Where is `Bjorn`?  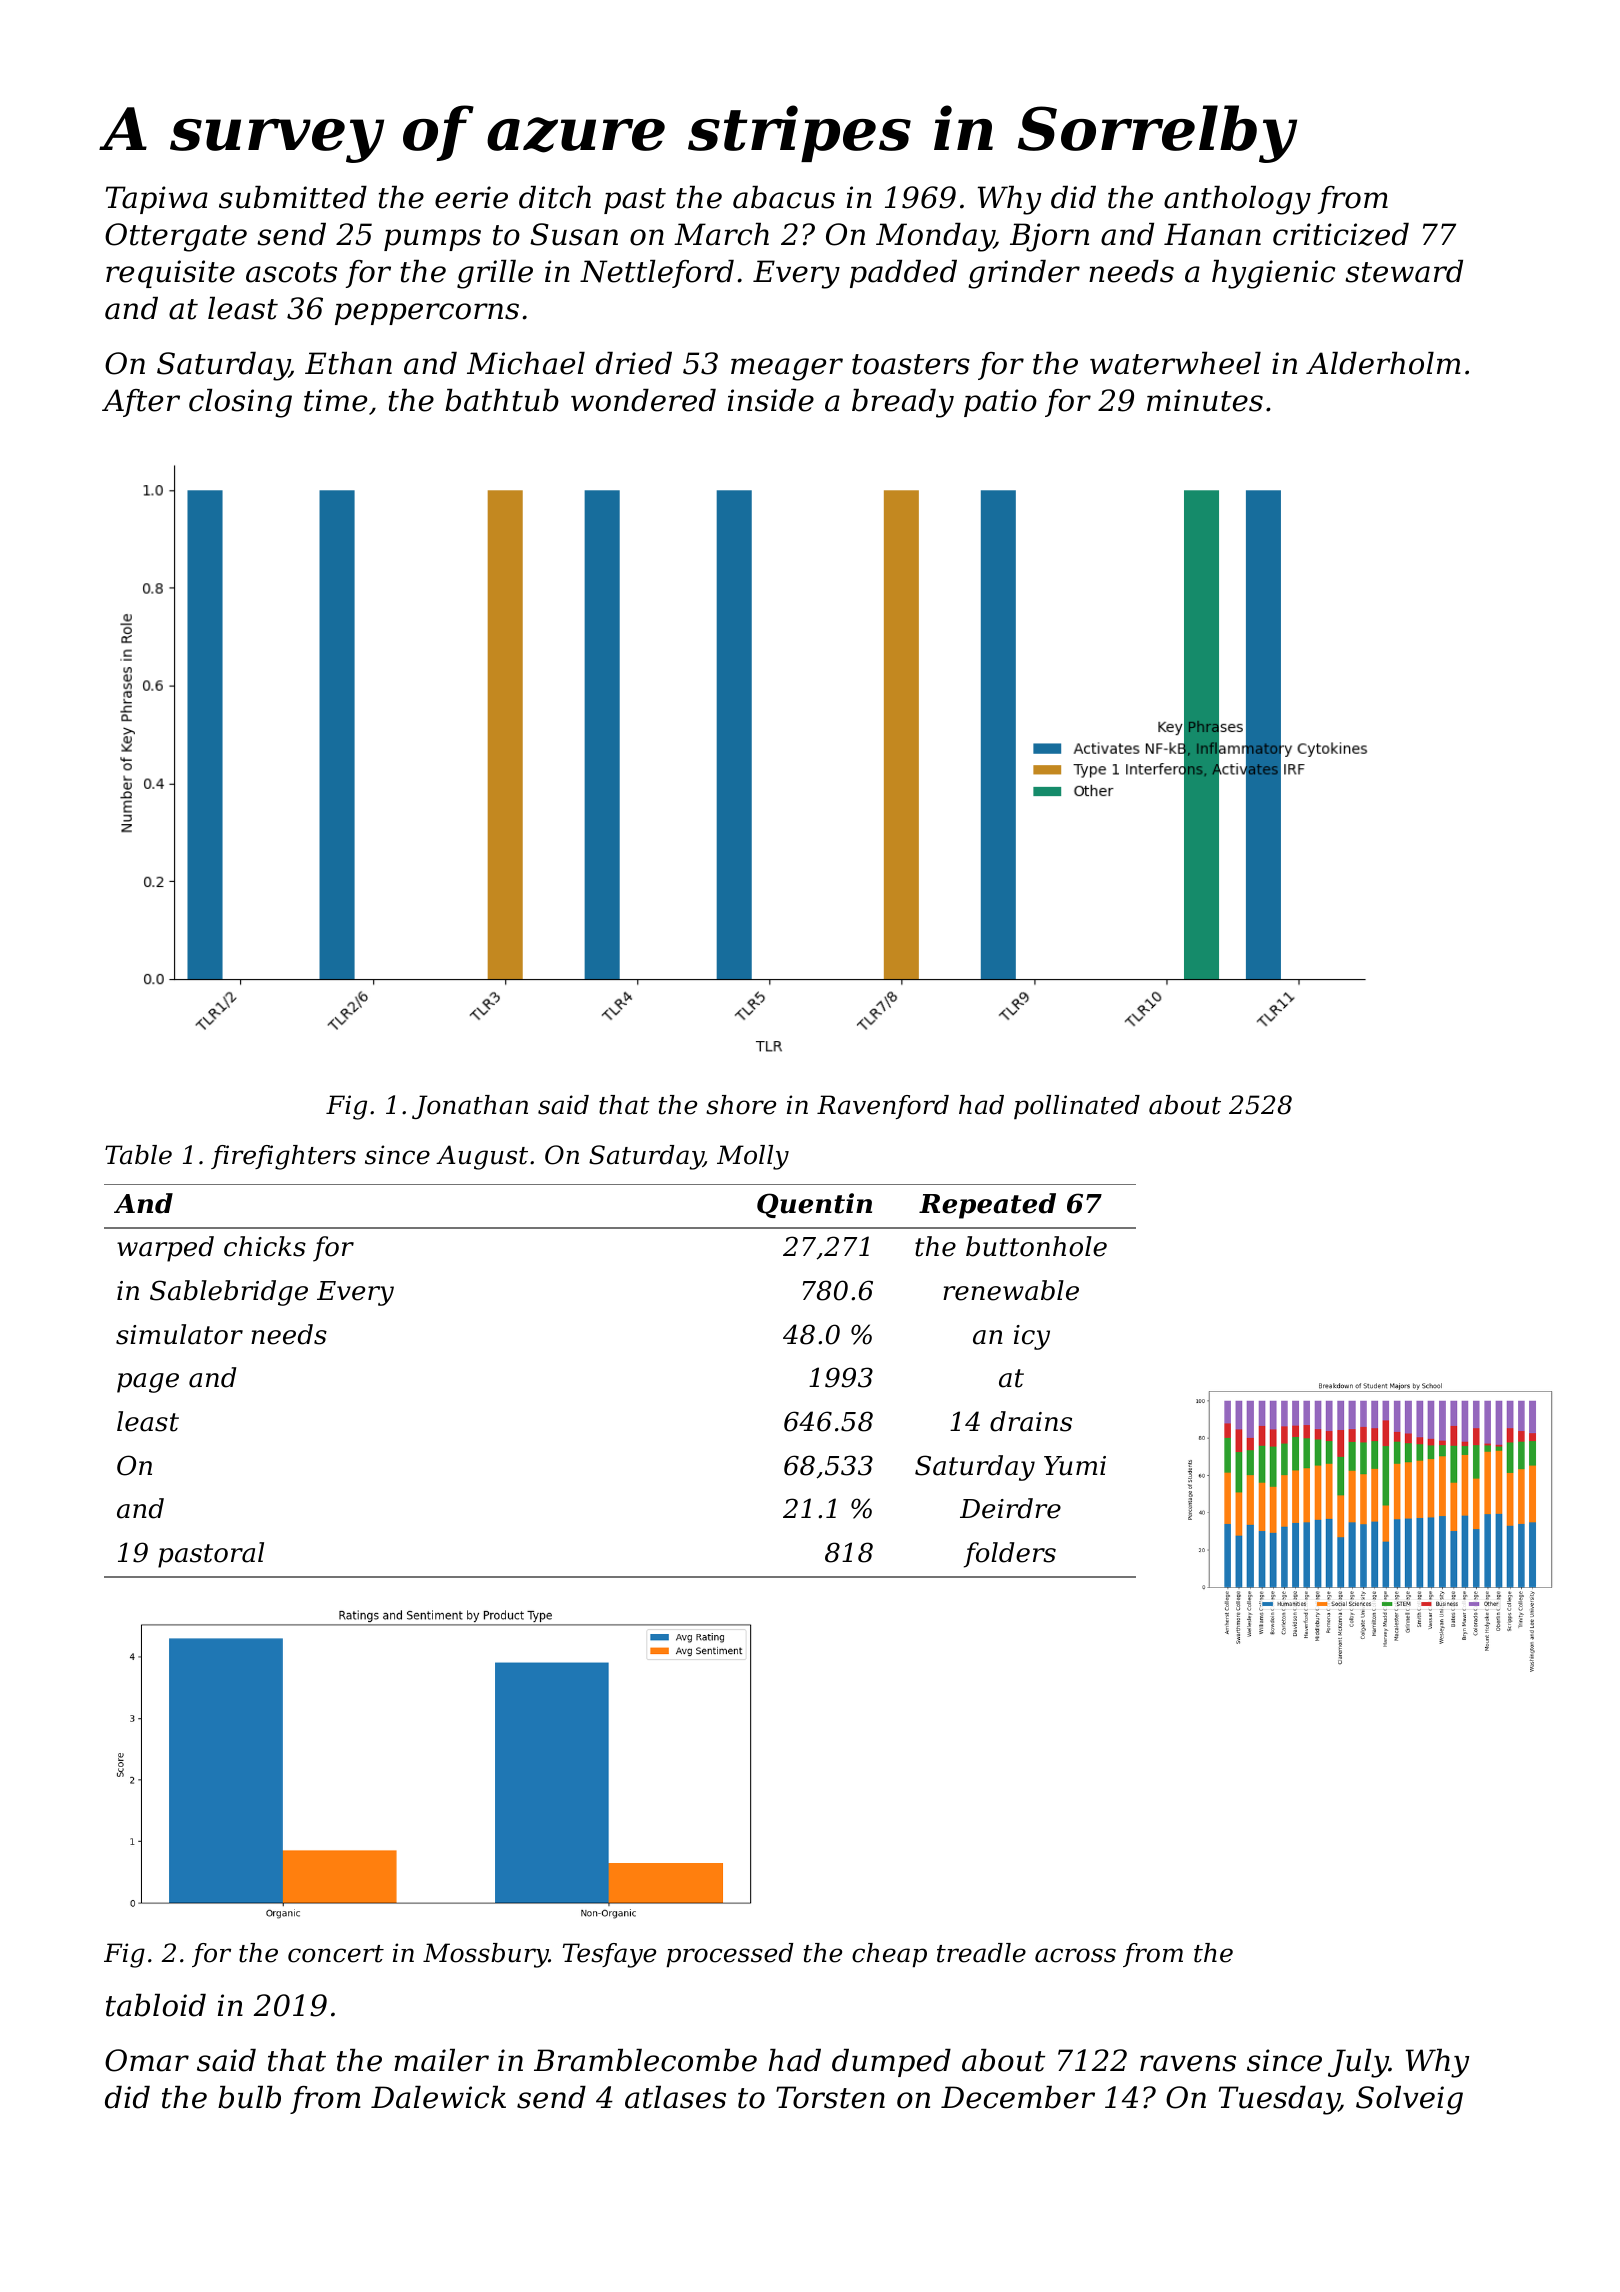 Bjorn is located at coordinates (1049, 237).
